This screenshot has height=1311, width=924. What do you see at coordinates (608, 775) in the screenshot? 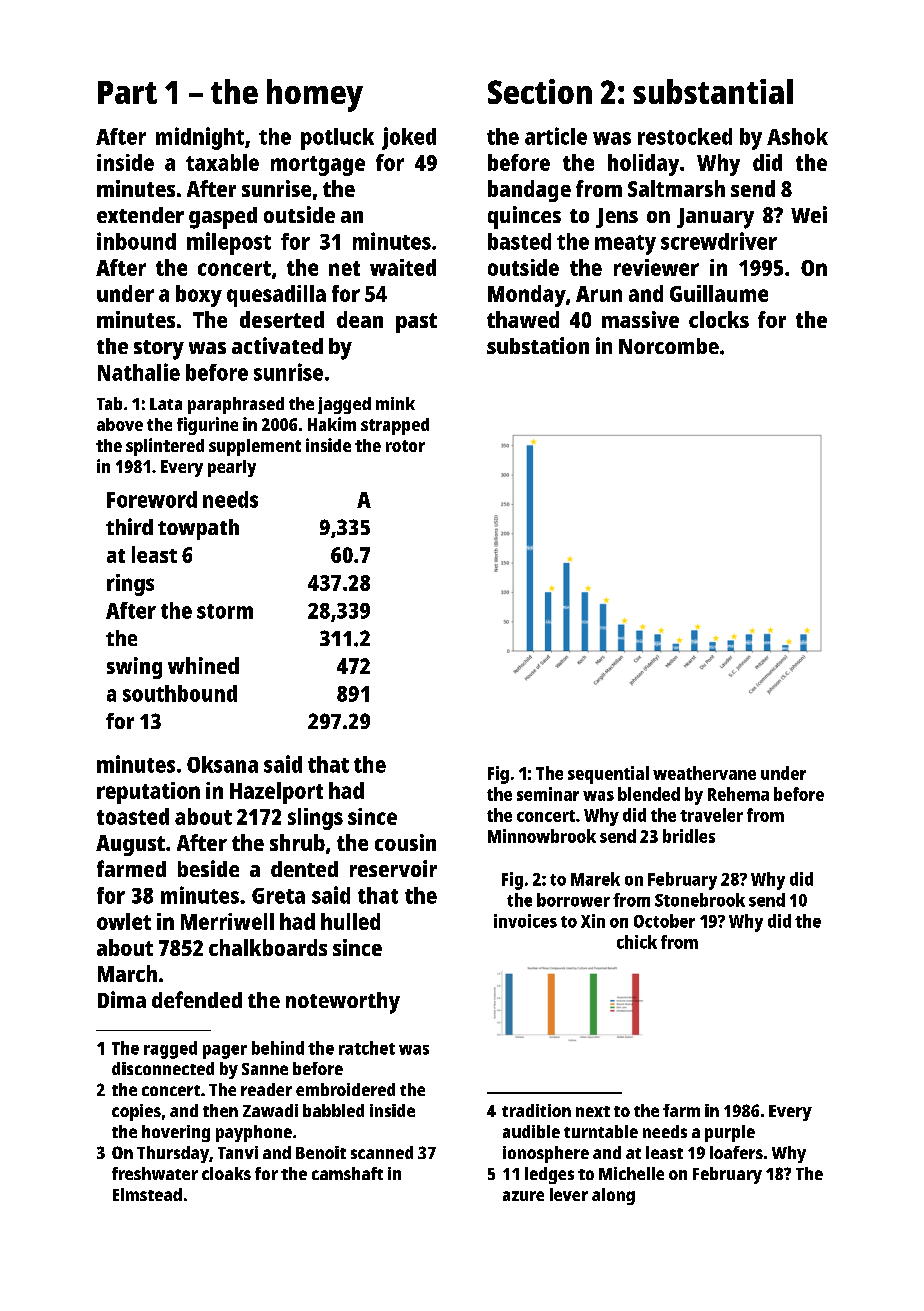
I see `sequential` at bounding box center [608, 775].
